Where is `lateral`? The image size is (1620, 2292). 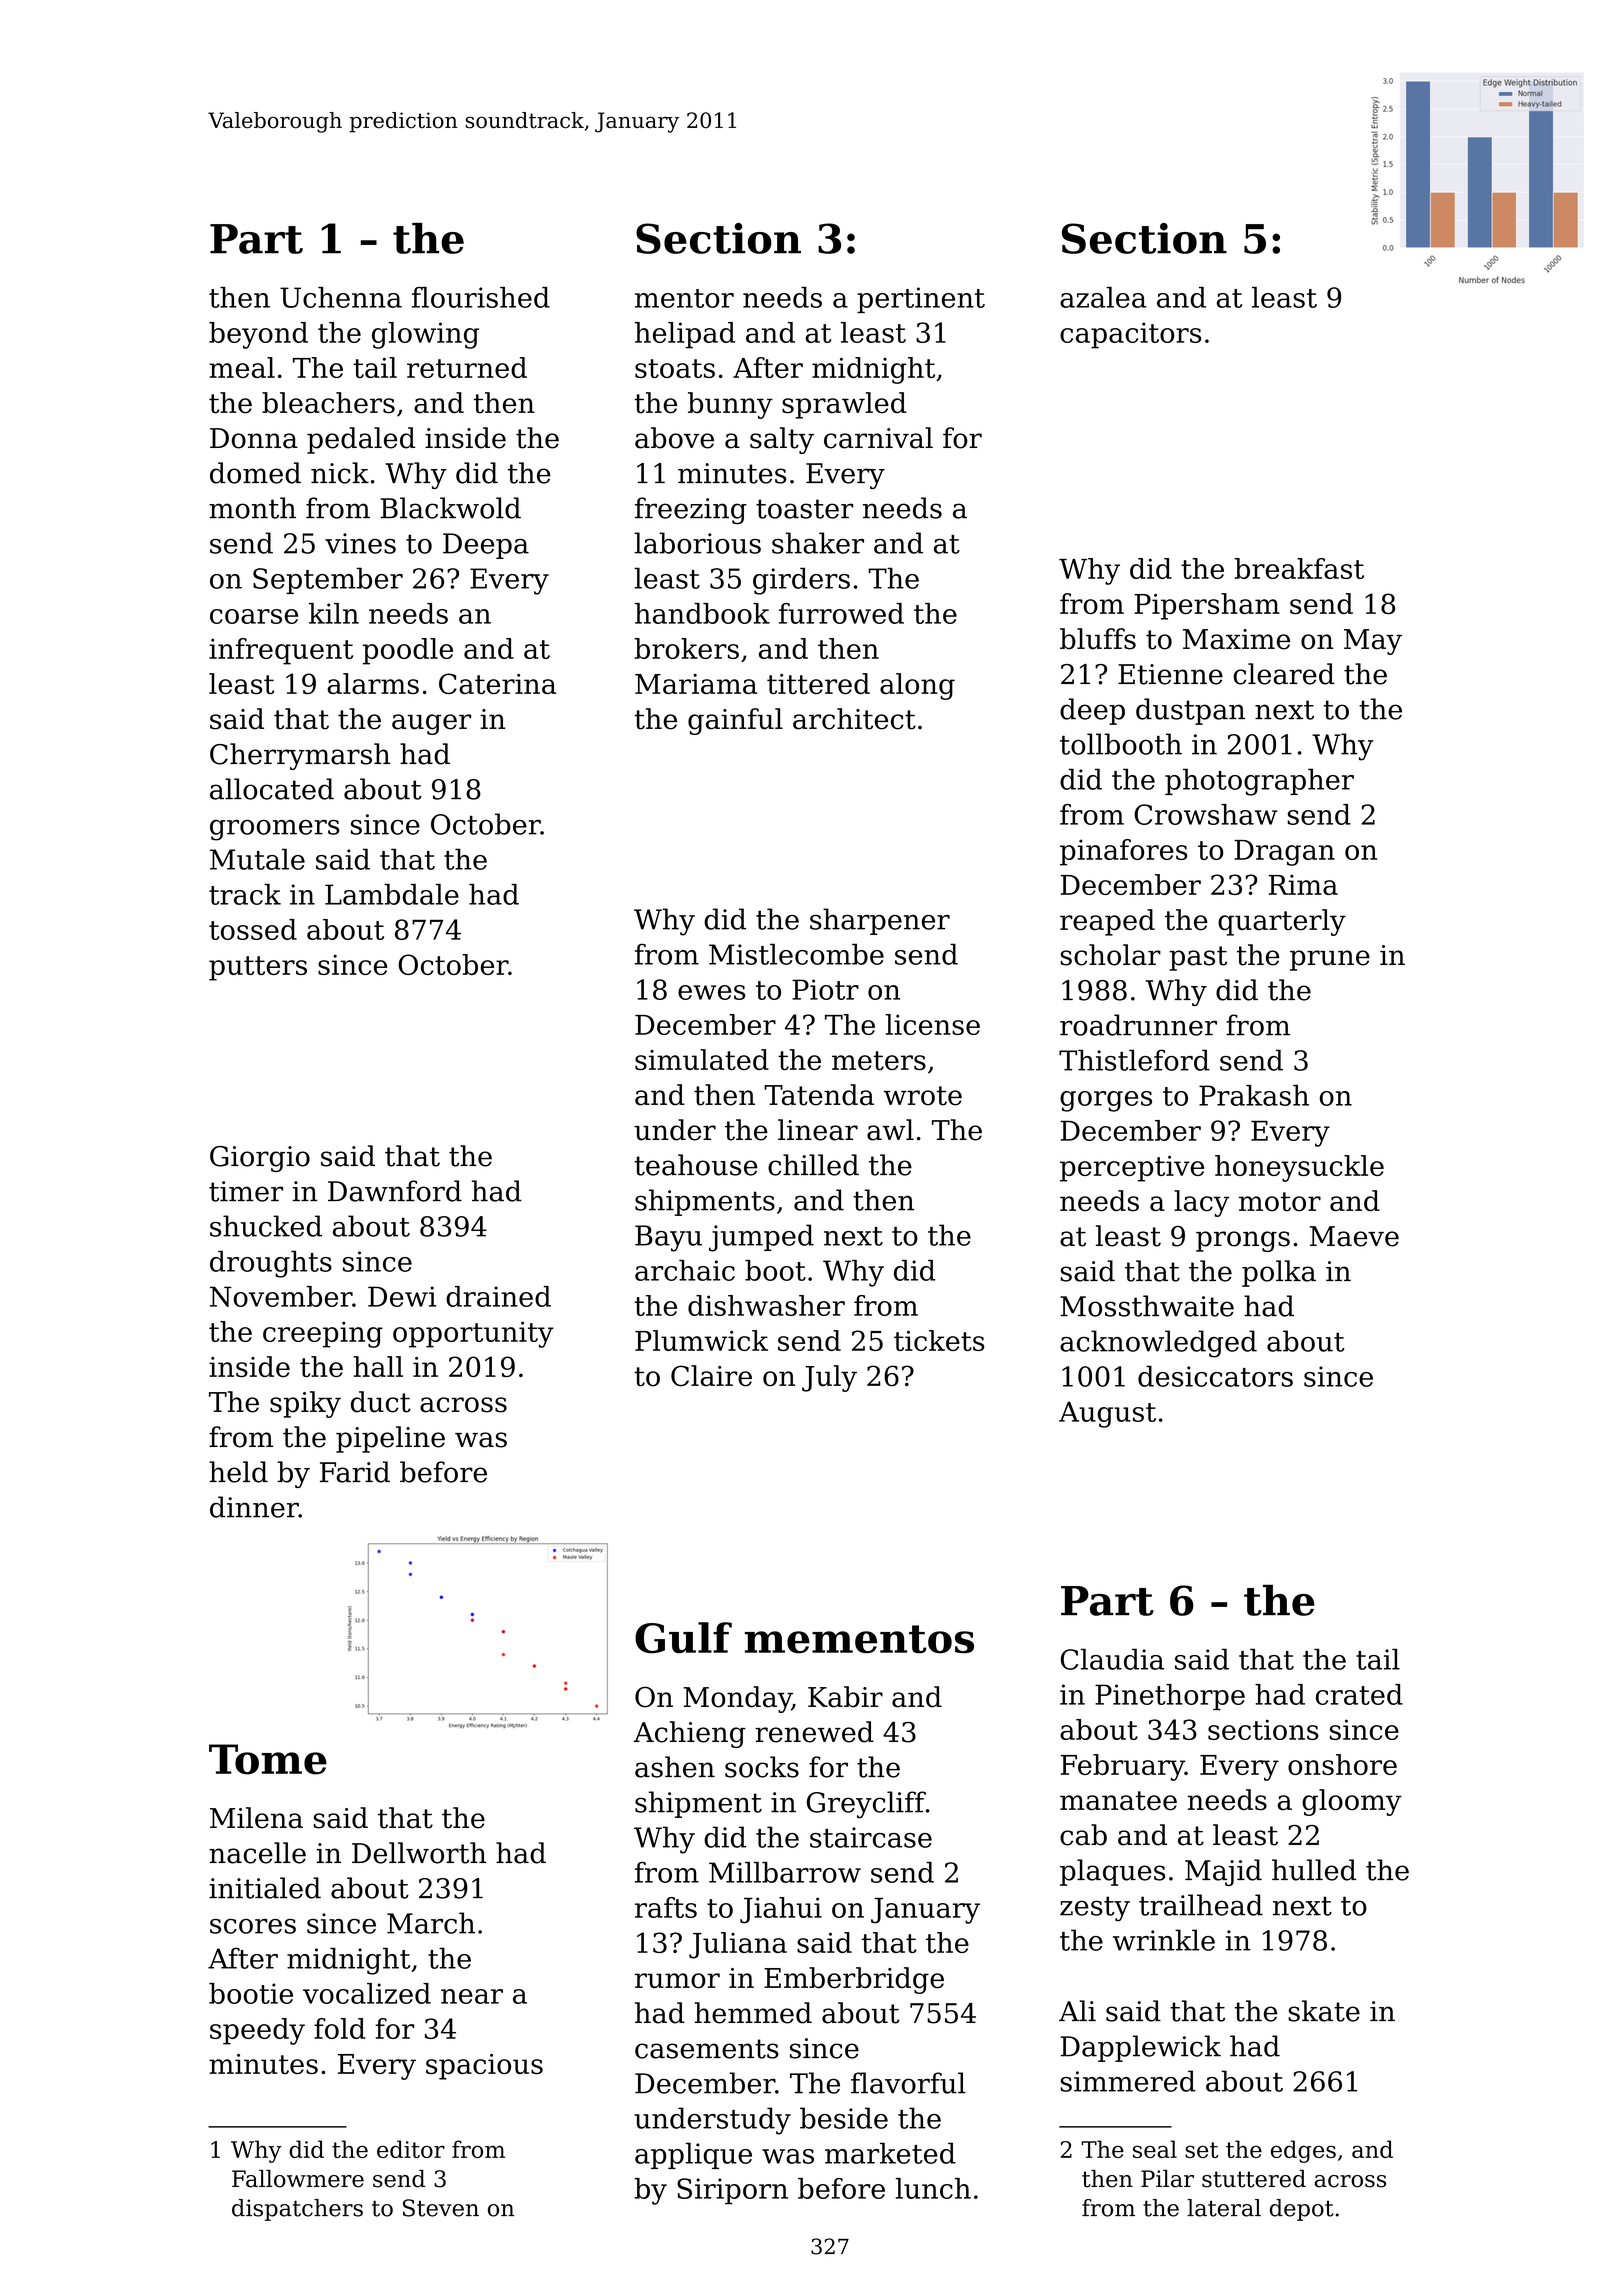
lateral is located at coordinates (1224, 2208).
